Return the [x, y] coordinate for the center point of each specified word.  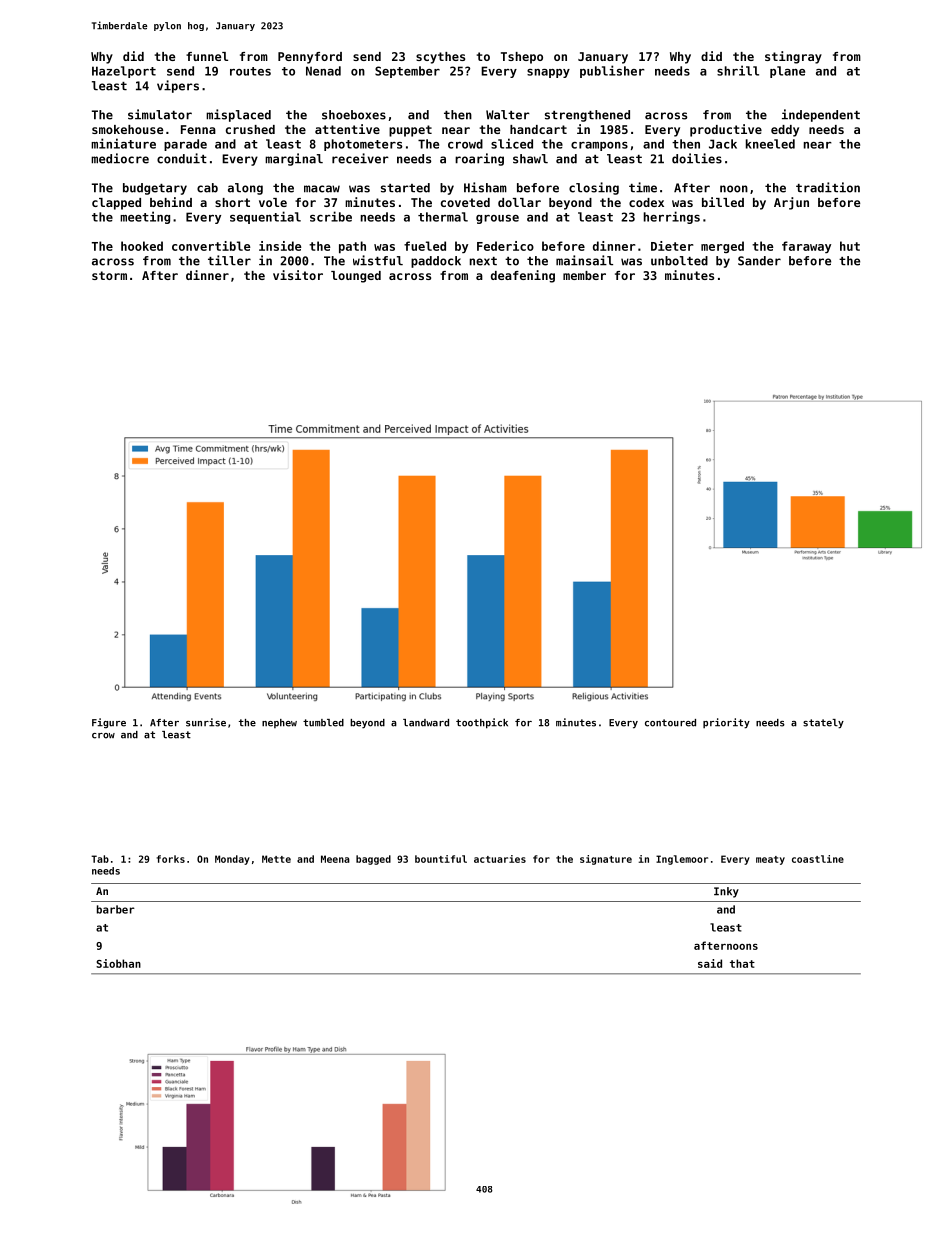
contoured [670, 723]
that [742, 963]
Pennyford [310, 58]
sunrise [206, 722]
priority [726, 723]
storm [109, 275]
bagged [373, 860]
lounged [356, 277]
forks [170, 859]
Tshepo [522, 58]
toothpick [482, 723]
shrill [738, 70]
